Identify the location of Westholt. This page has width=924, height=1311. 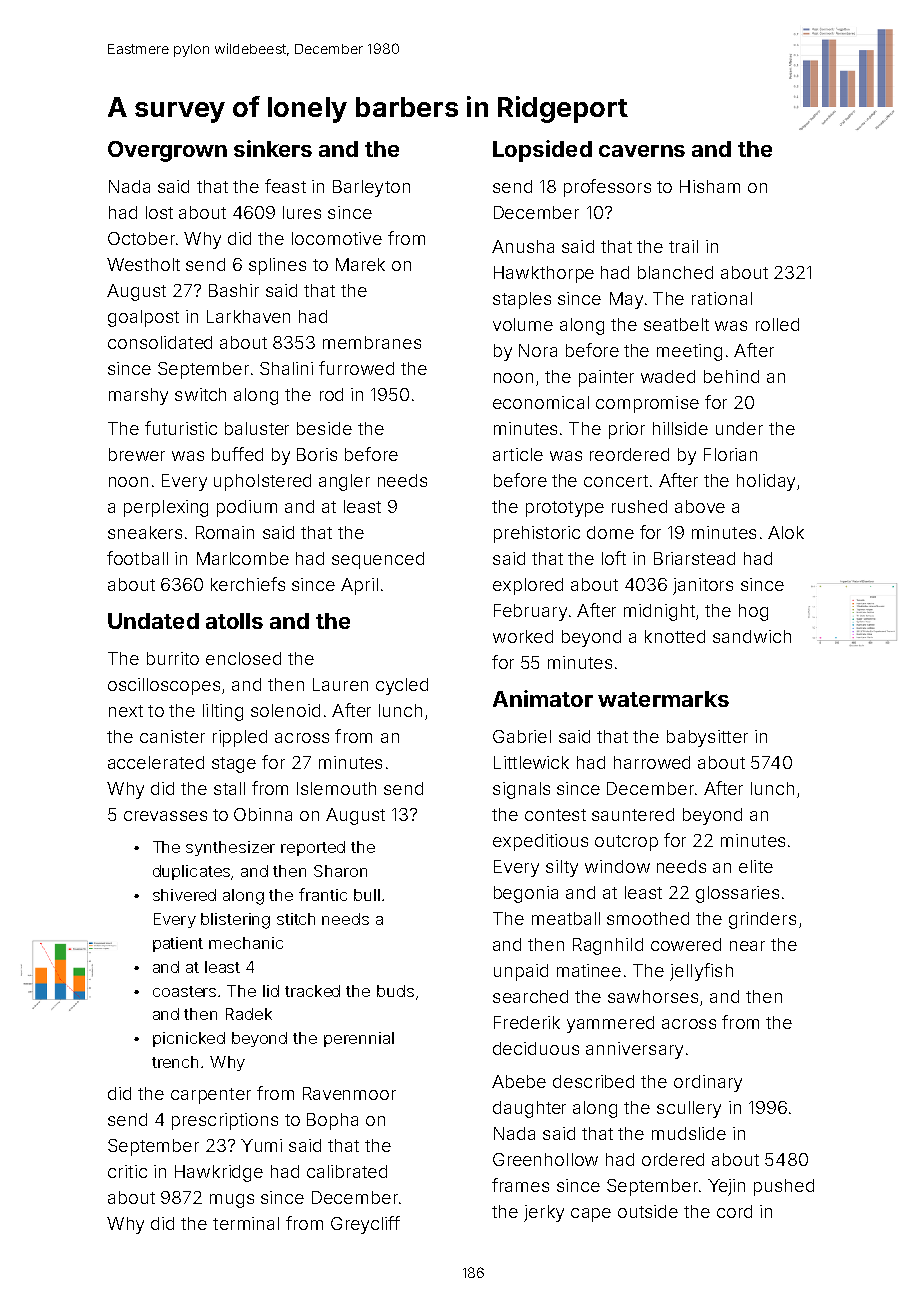
(143, 264).
